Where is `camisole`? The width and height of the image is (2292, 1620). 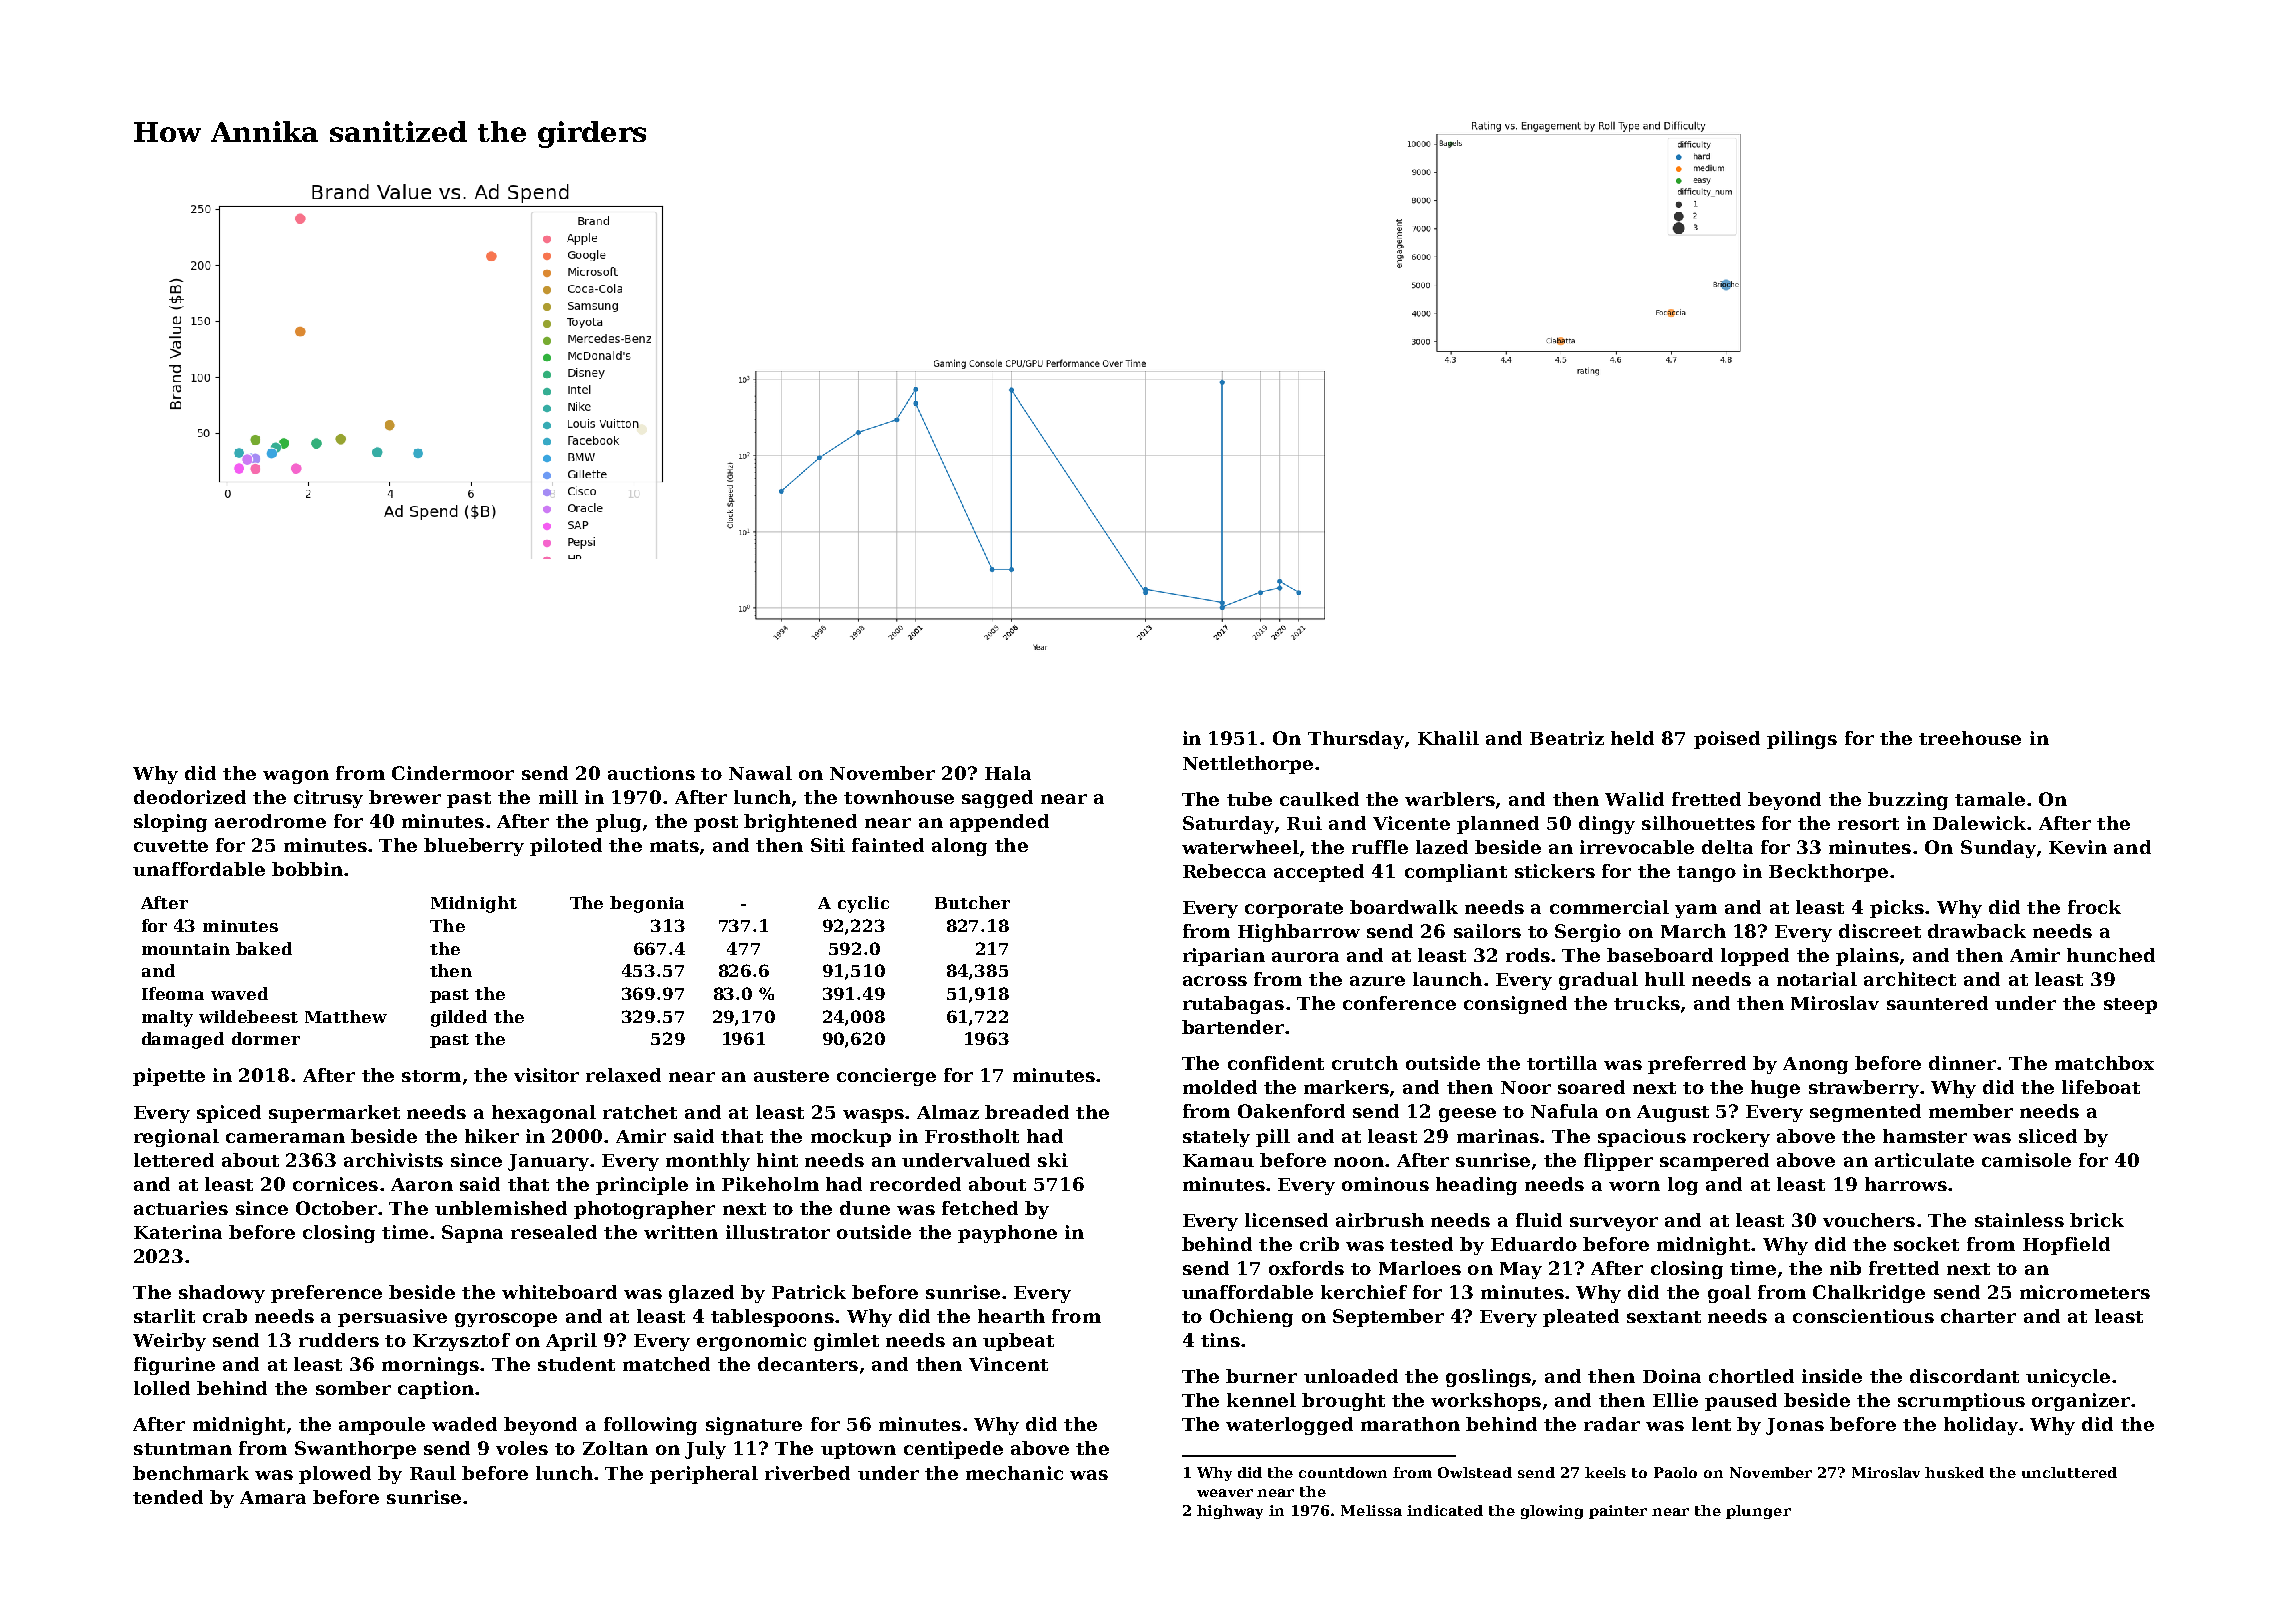
camisole is located at coordinates (2026, 1160).
